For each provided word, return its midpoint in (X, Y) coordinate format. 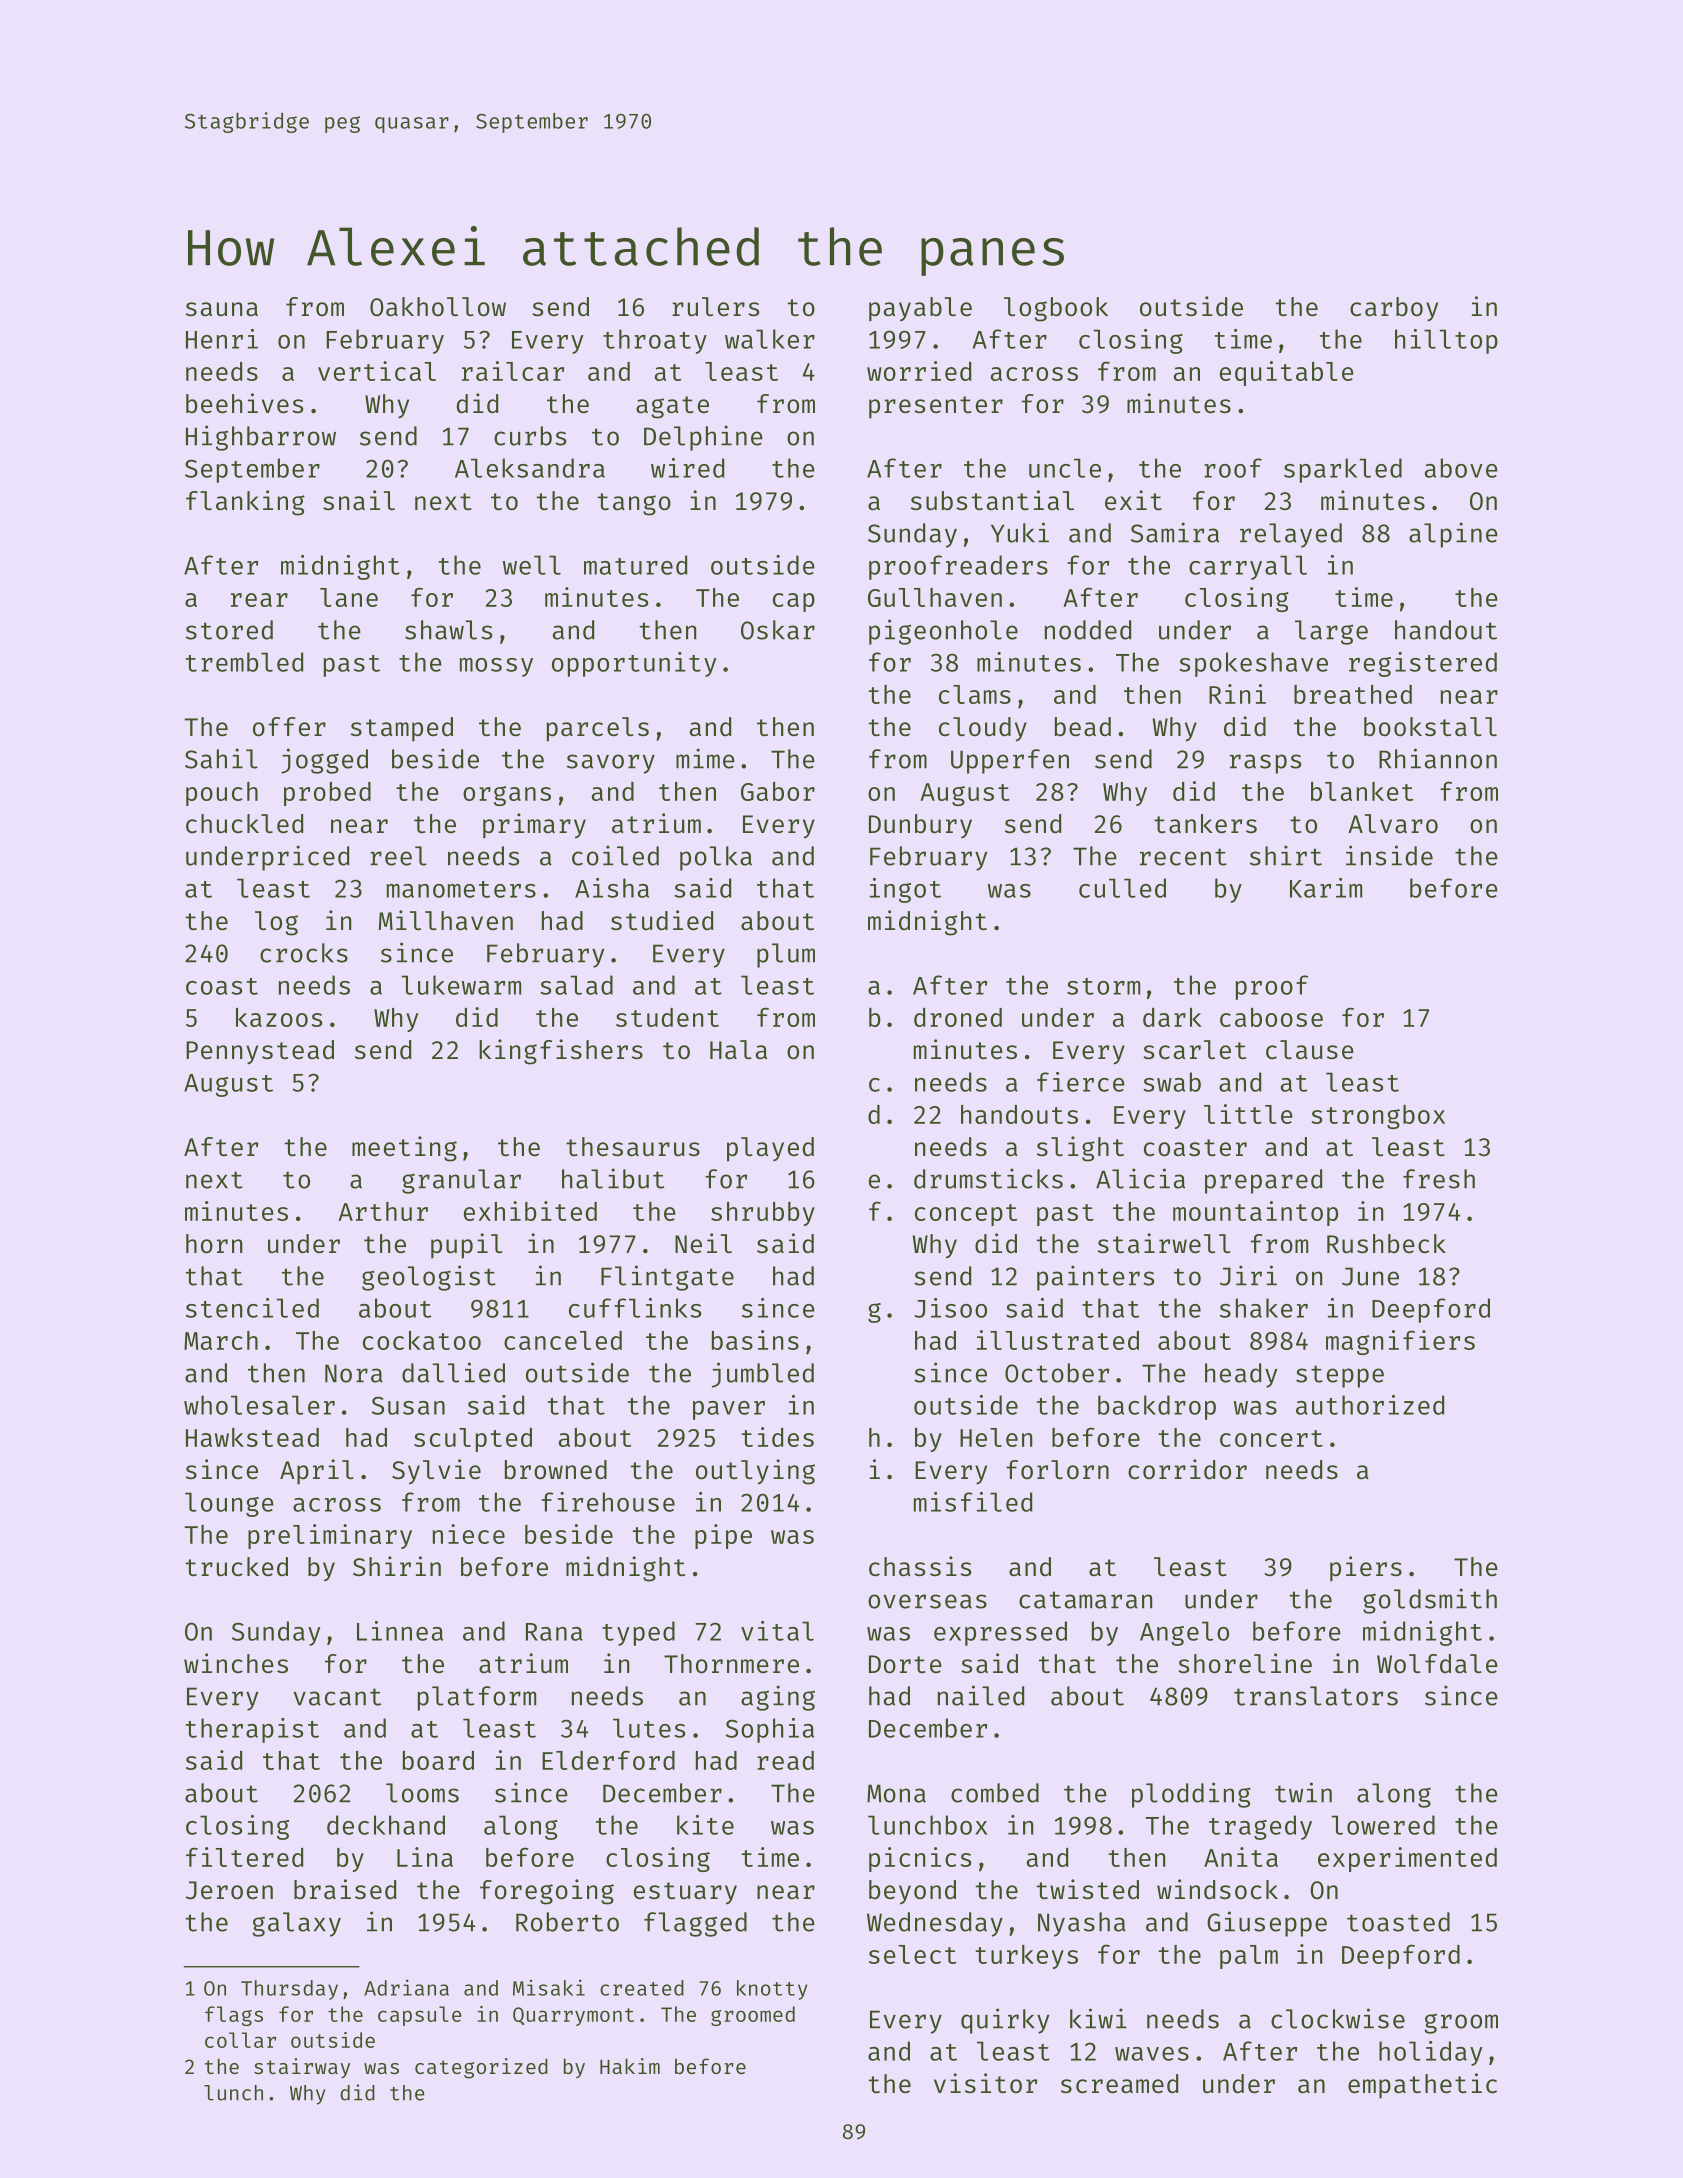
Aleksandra (530, 468)
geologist (429, 1278)
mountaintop (1255, 1213)
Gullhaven (935, 597)
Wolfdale (1437, 1664)
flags (234, 2016)
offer (289, 727)
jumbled (763, 1375)
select (912, 1954)
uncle (1065, 468)
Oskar (778, 630)
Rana (554, 1632)
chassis (920, 1566)
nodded (1088, 630)
